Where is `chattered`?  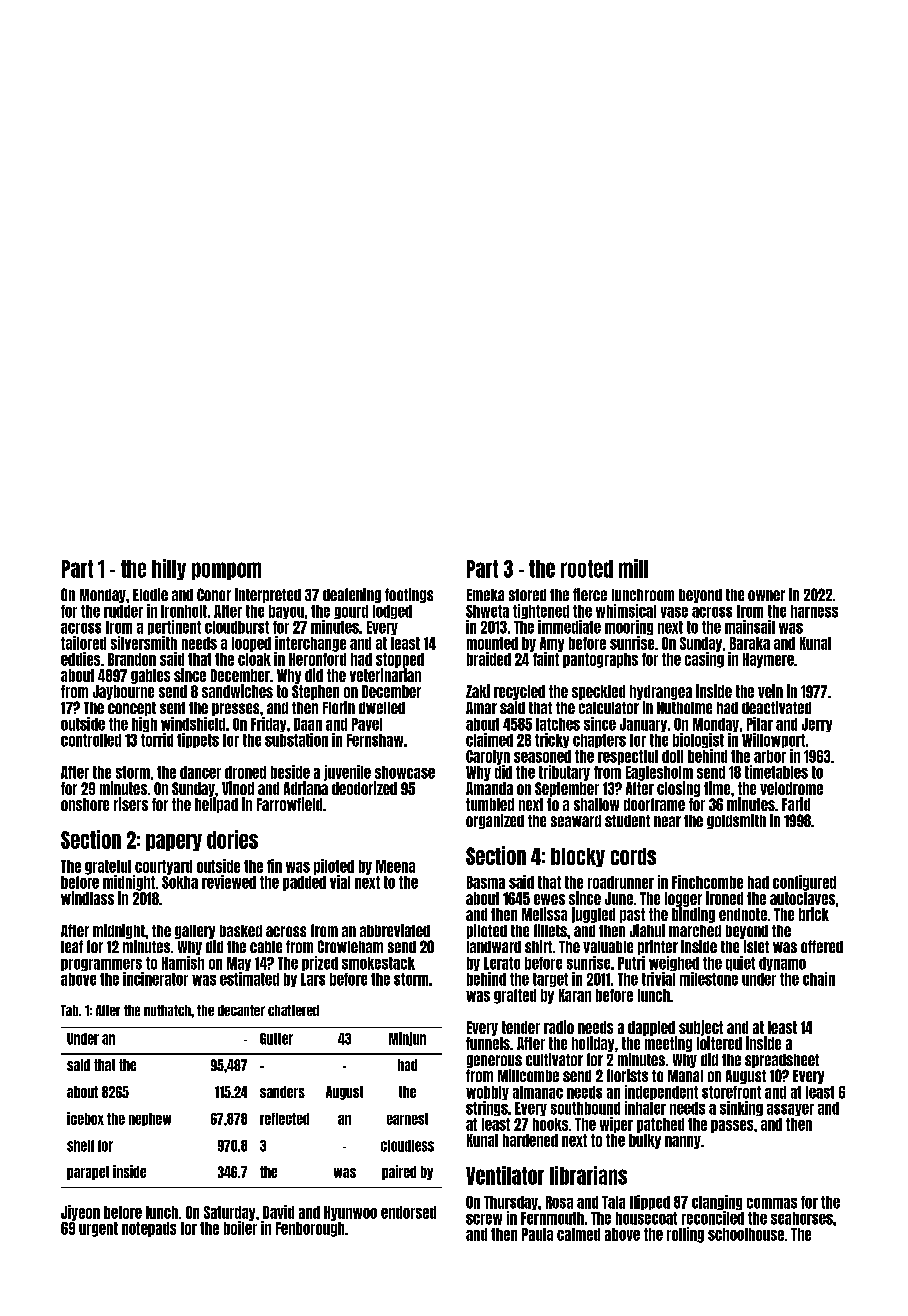 chattered is located at coordinates (293, 1010).
